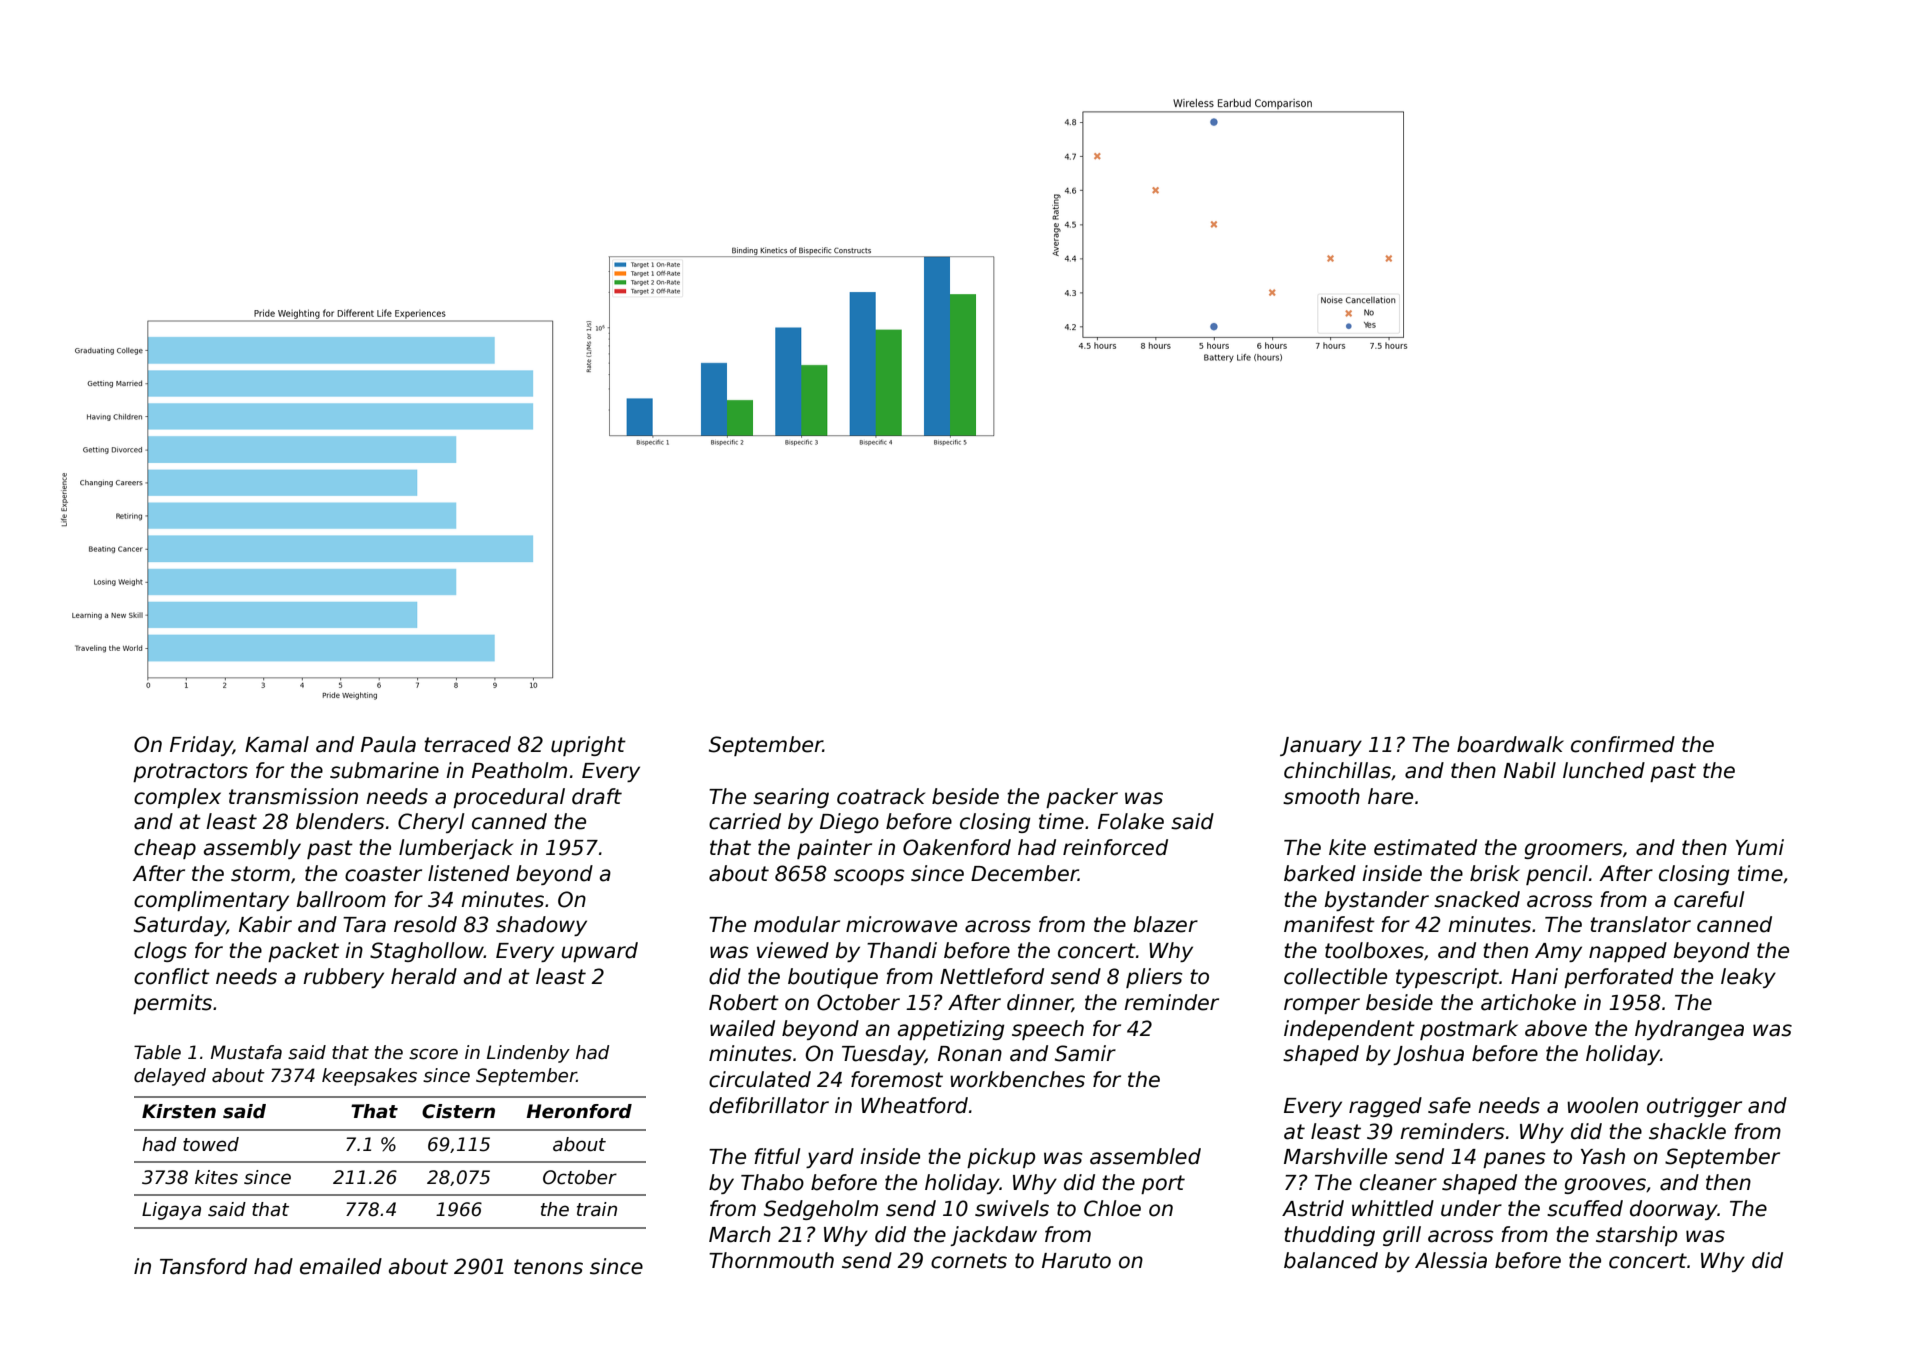  What do you see at coordinates (1001, 1158) in the page?
I see `pickup` at bounding box center [1001, 1158].
